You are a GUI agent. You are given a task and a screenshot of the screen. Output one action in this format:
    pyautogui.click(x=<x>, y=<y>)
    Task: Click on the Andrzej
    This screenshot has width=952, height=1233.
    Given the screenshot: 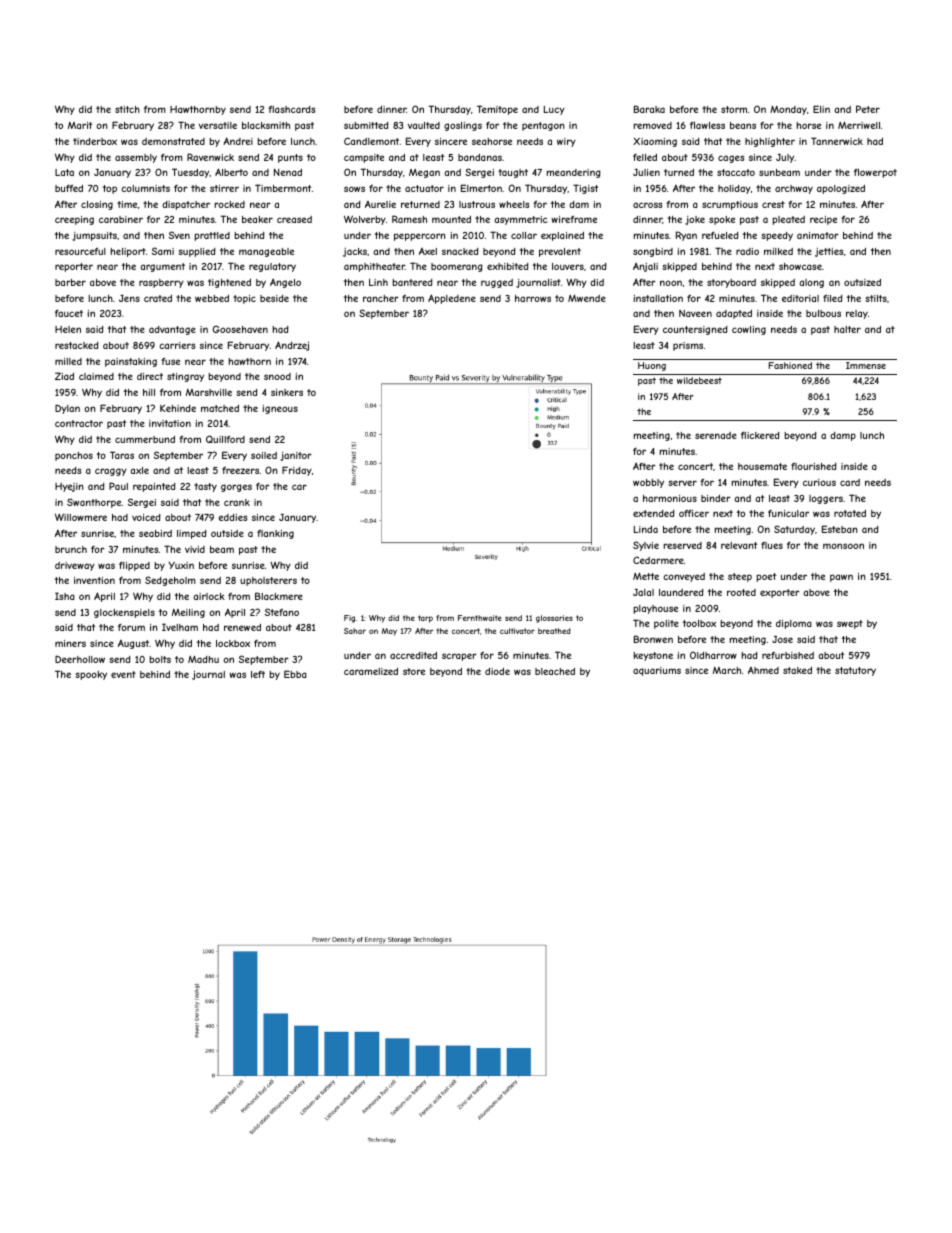 What is the action you would take?
    pyautogui.click(x=292, y=346)
